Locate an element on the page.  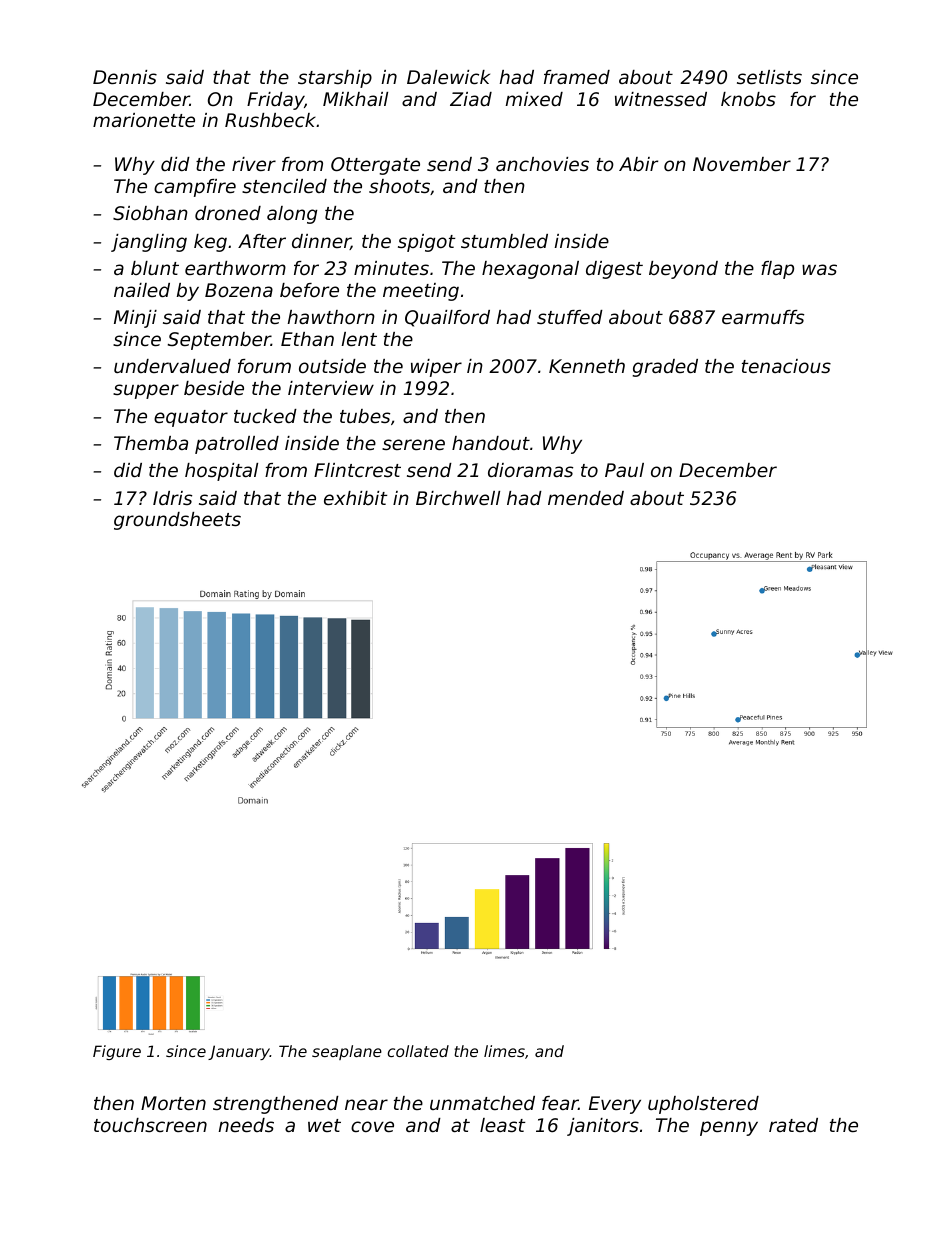
groundsheets is located at coordinates (177, 521).
